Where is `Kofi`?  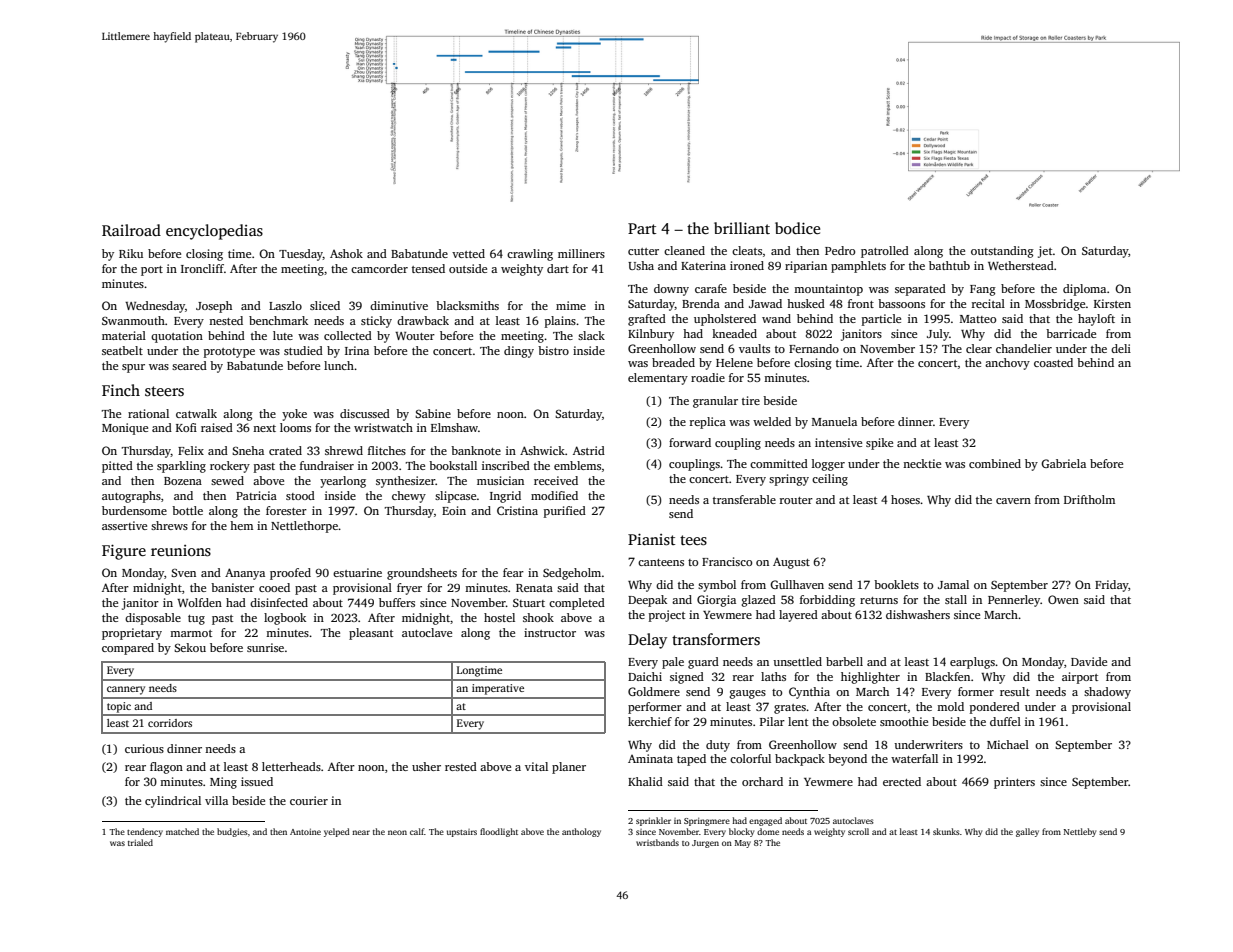
Kofi is located at coordinates (186, 427).
